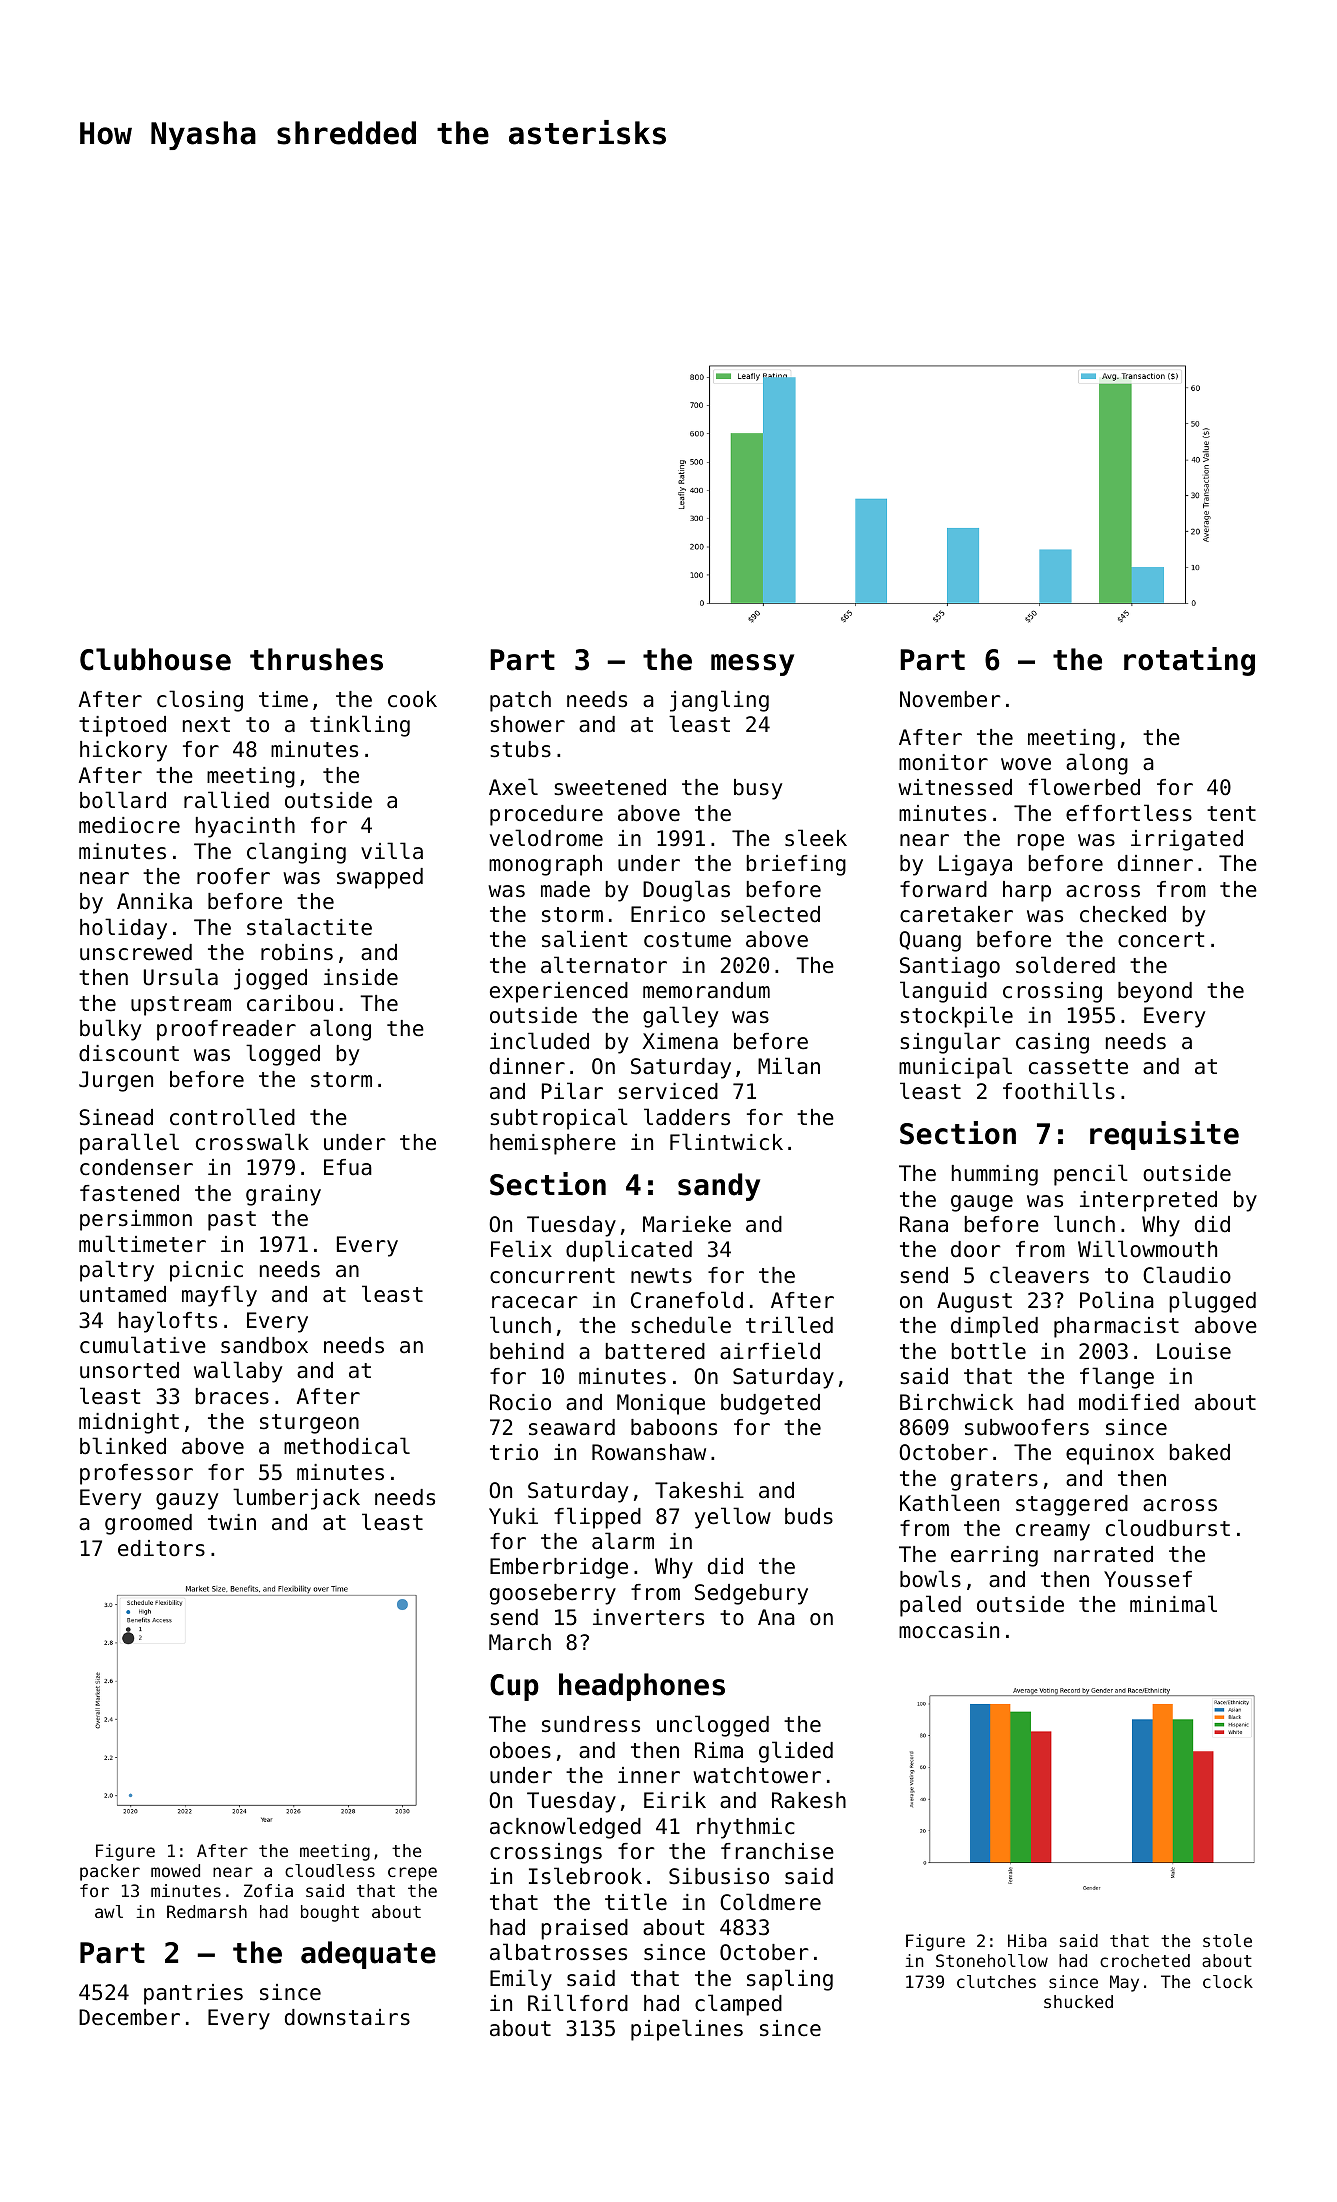  I want to click on cleavers, so click(1039, 1275).
